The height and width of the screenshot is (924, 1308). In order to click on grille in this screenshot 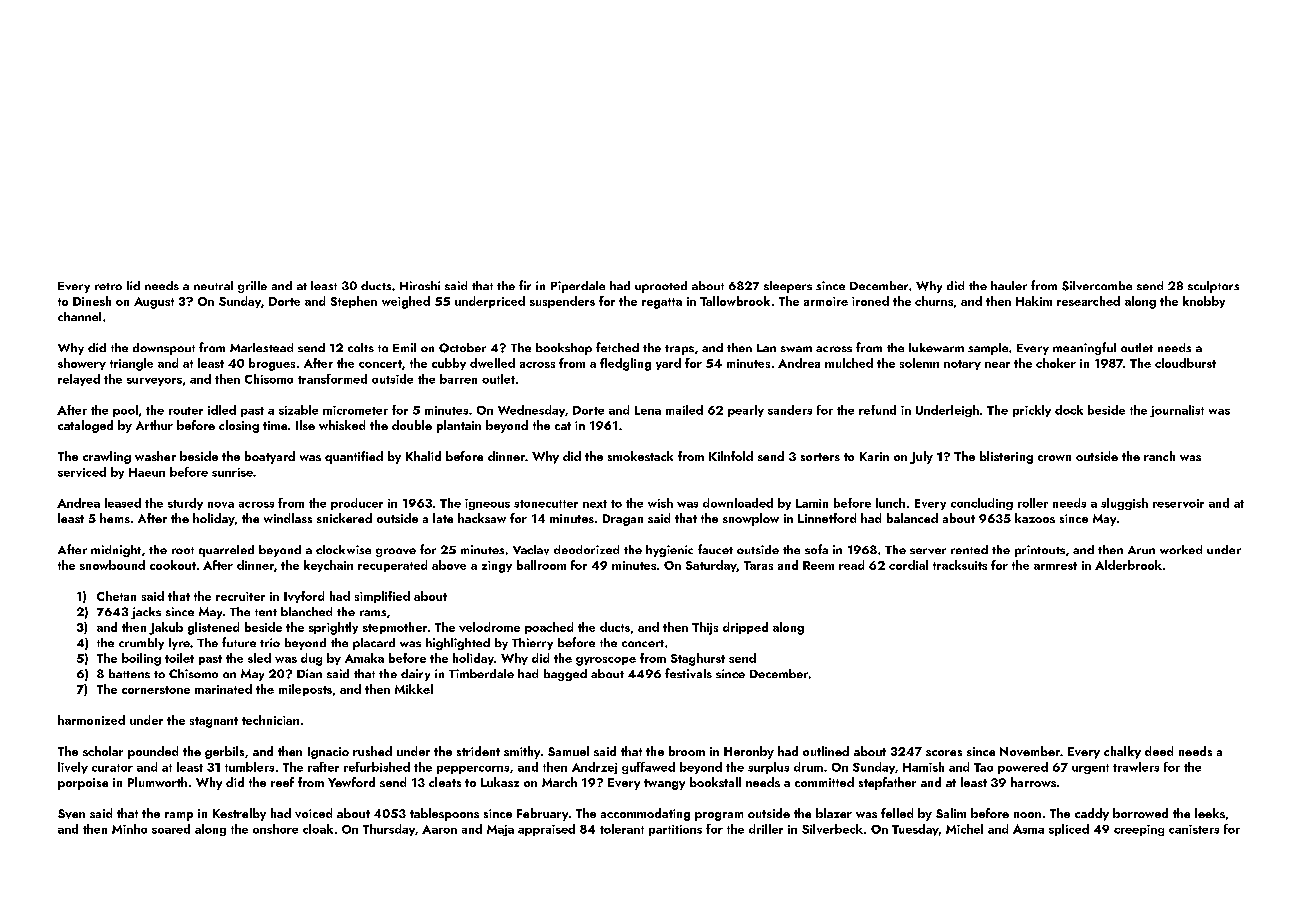, I will do `click(252, 287)`.
